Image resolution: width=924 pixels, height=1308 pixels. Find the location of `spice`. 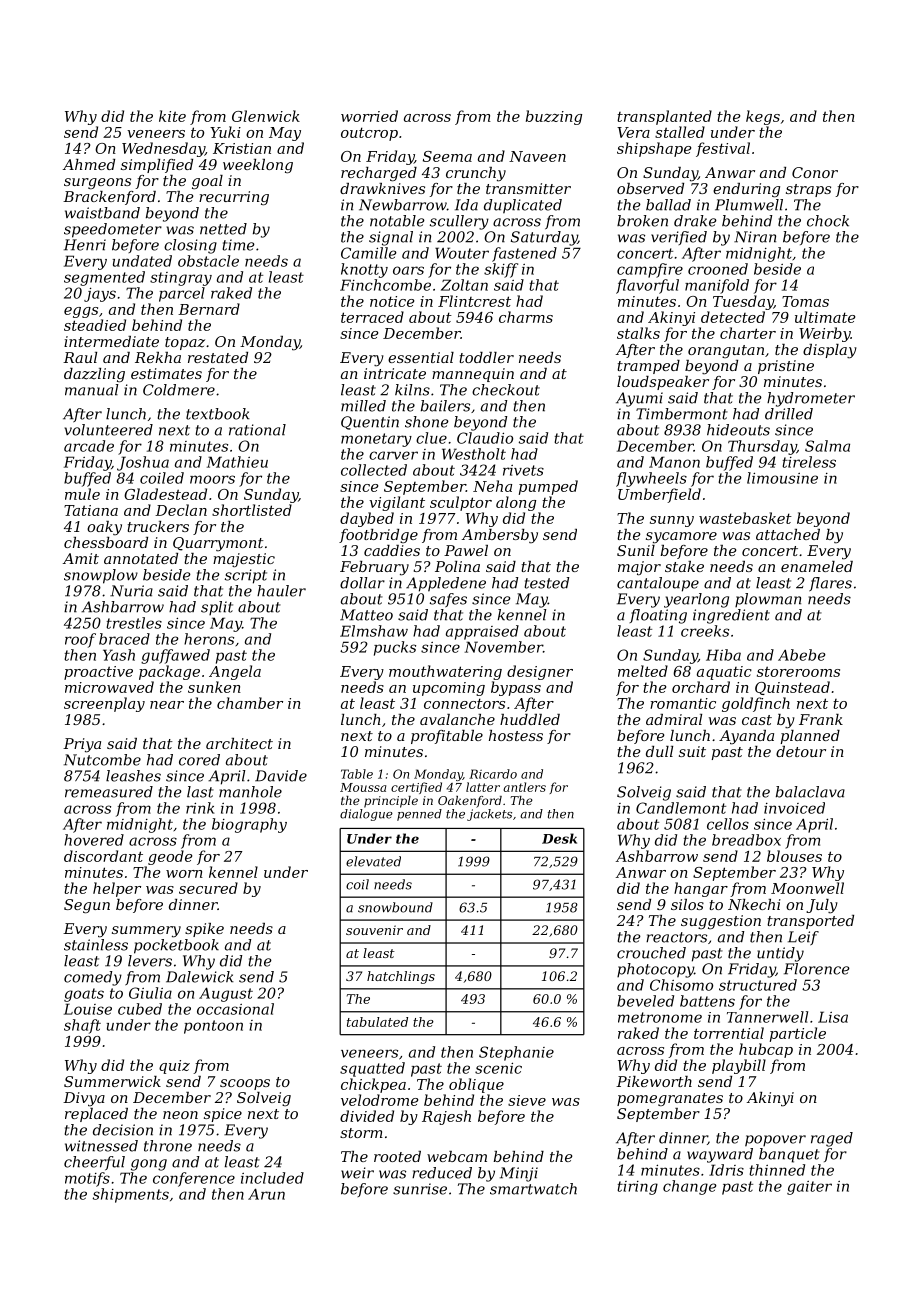

spice is located at coordinates (223, 1115).
